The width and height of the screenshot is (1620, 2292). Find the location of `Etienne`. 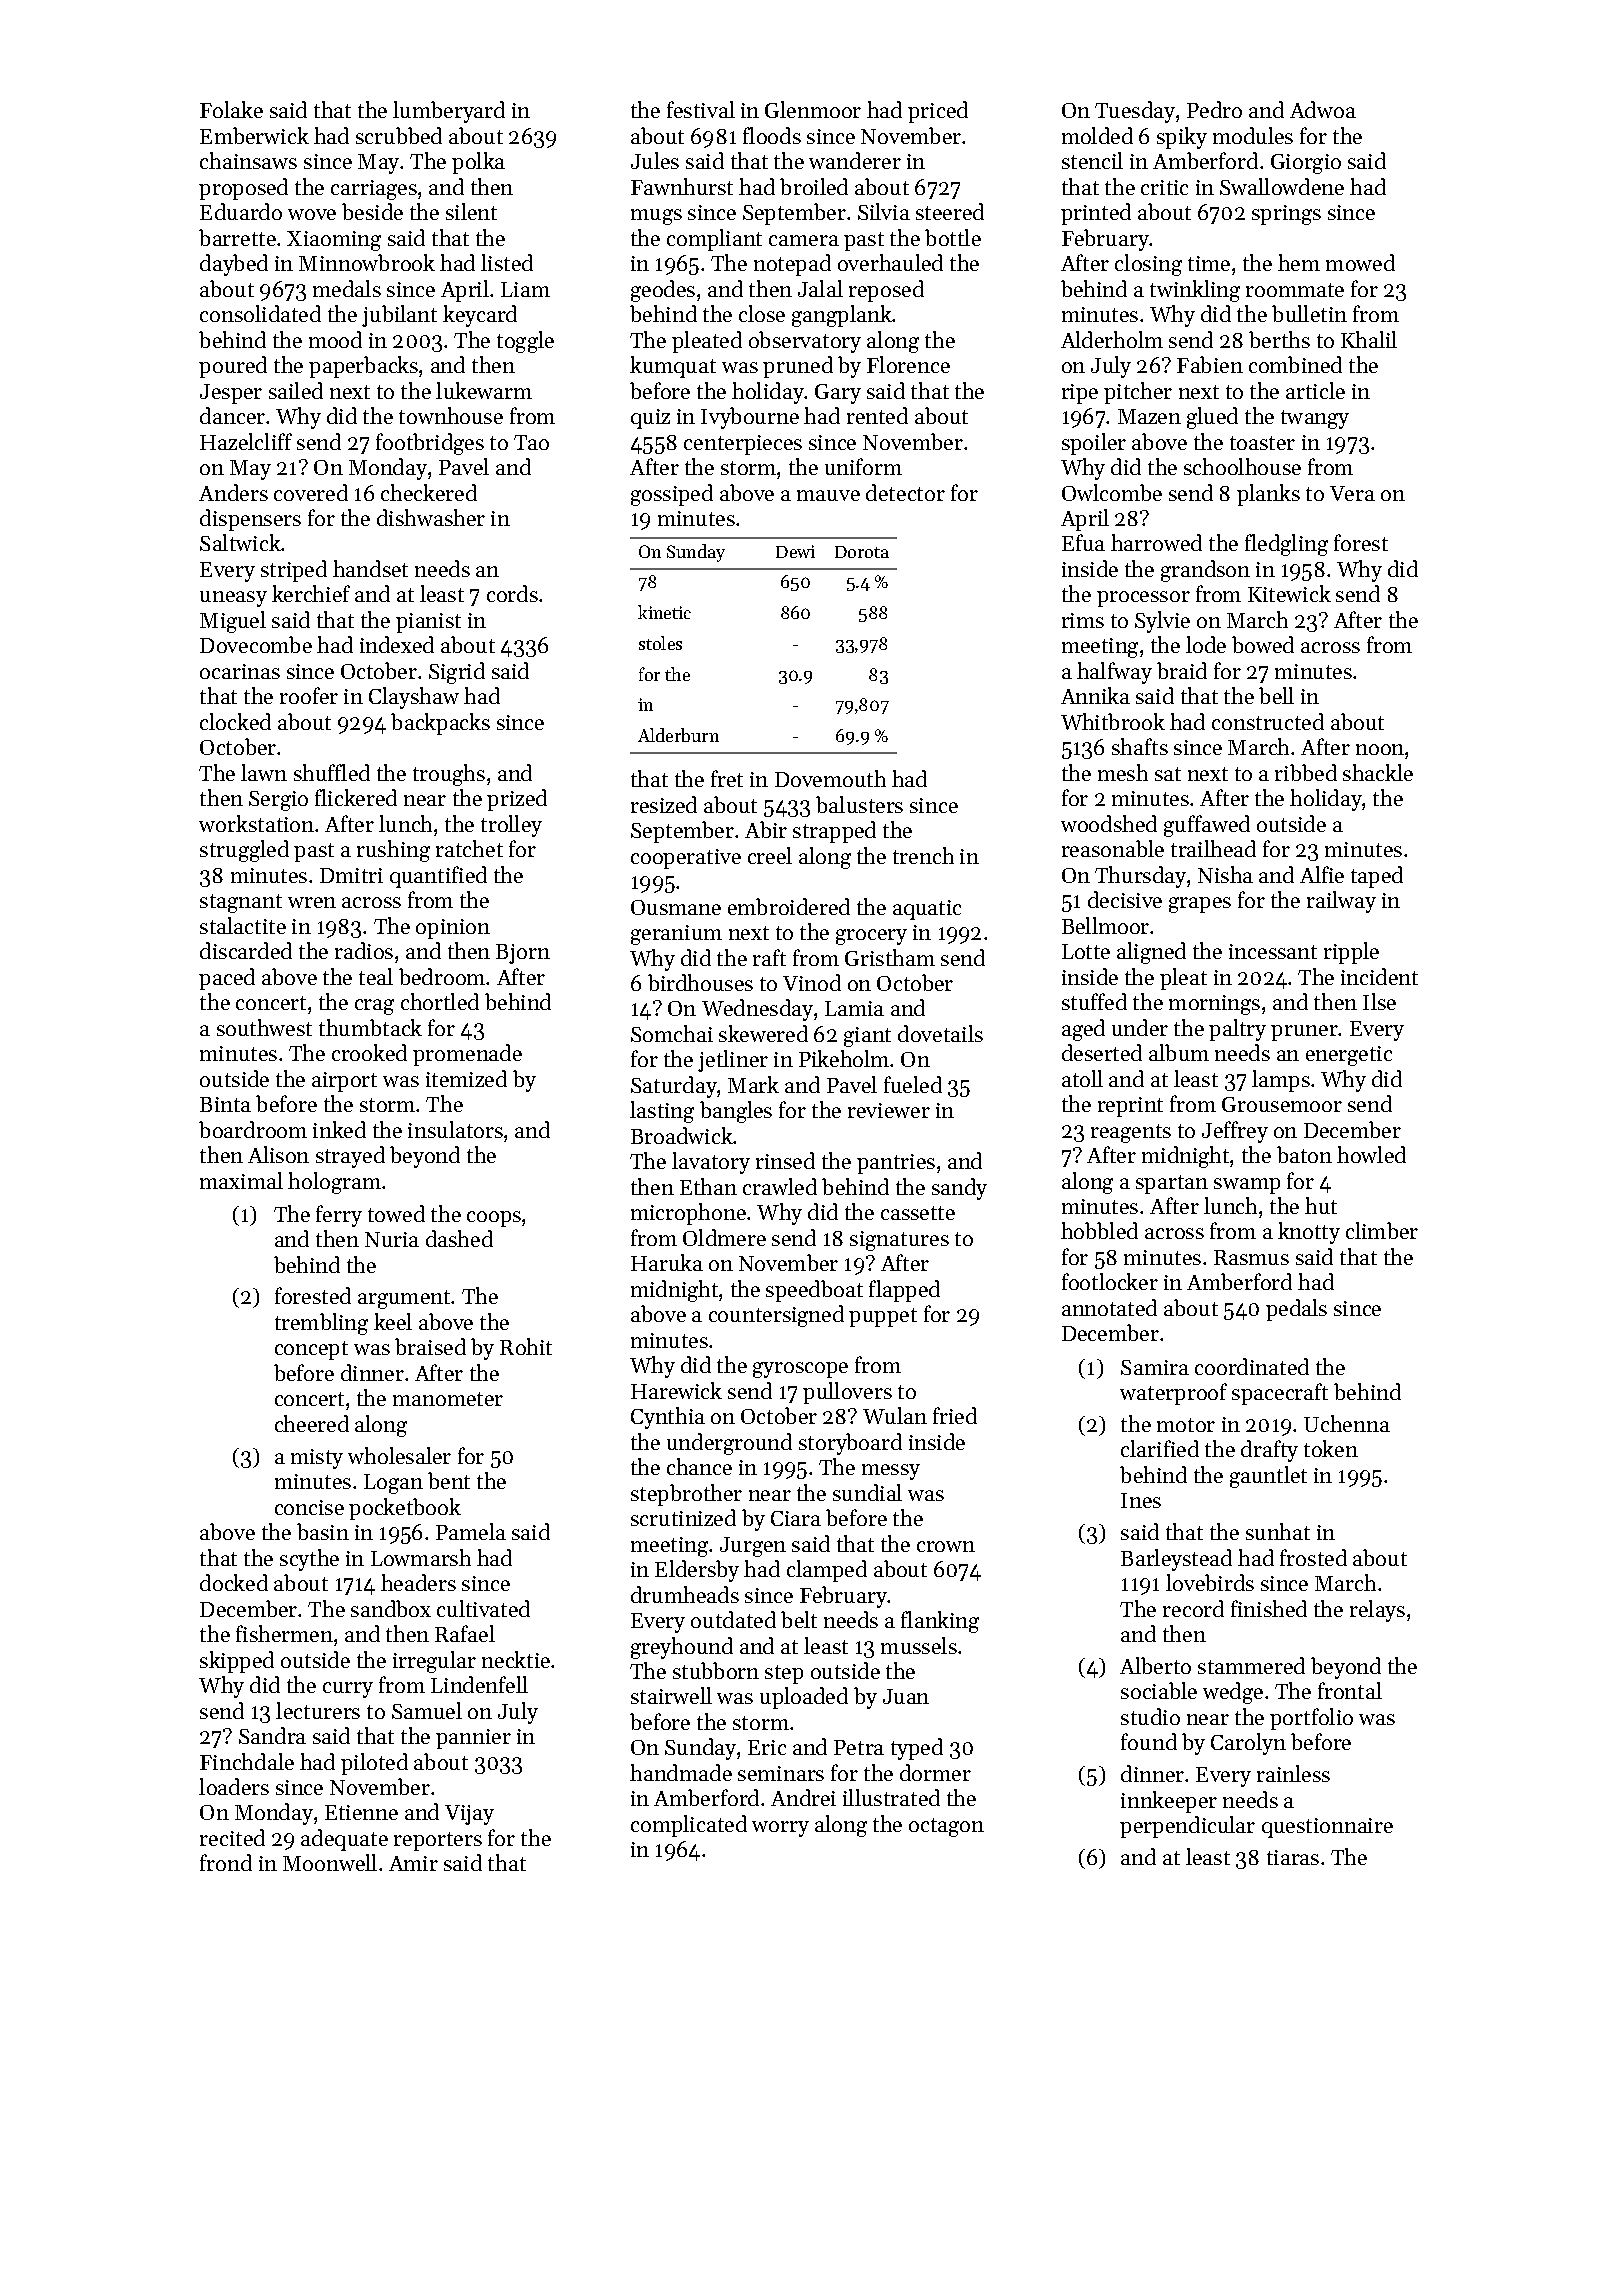

Etienne is located at coordinates (361, 1812).
